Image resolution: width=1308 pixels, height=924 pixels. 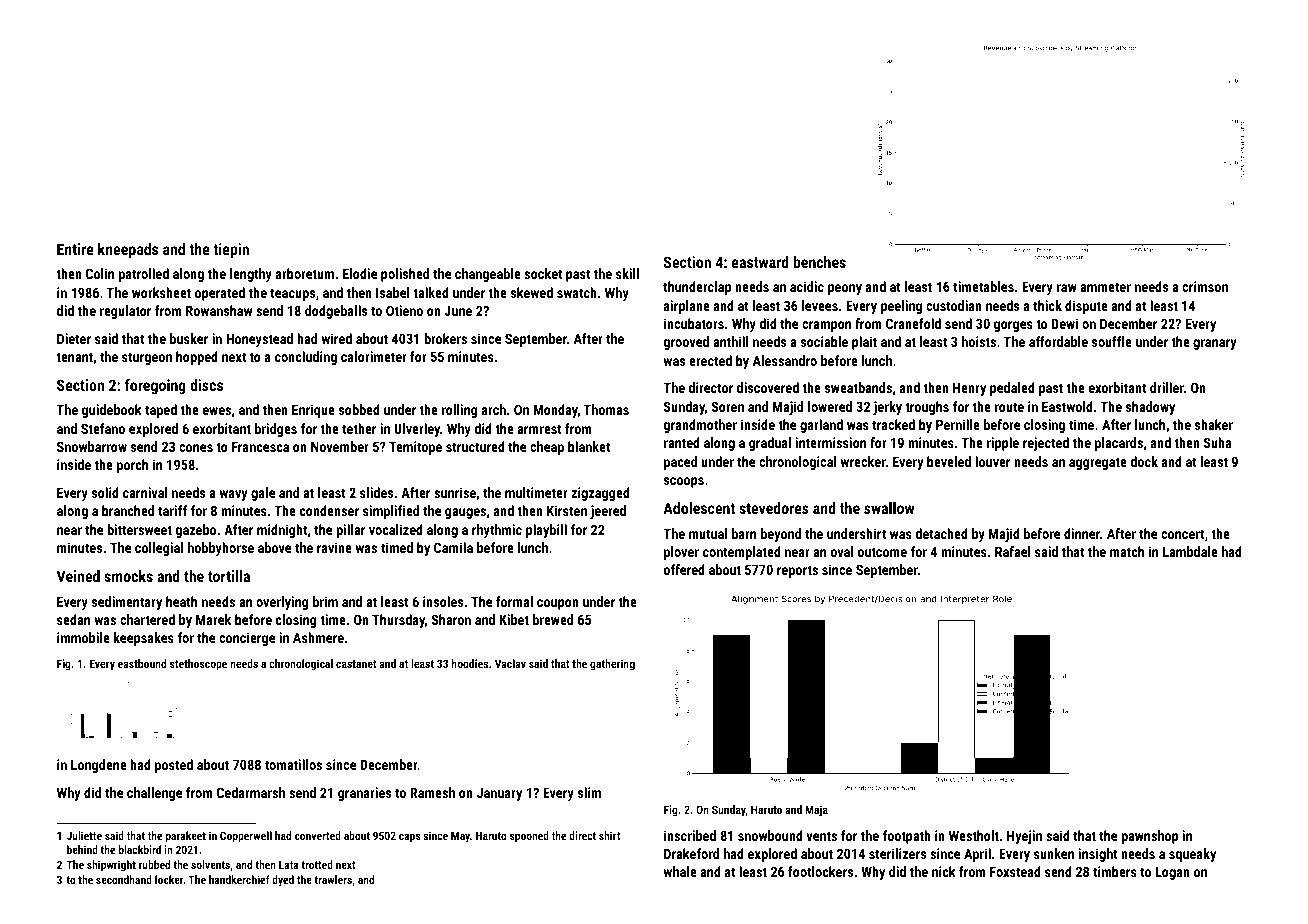 What do you see at coordinates (128, 250) in the image?
I see `kneepads` at bounding box center [128, 250].
